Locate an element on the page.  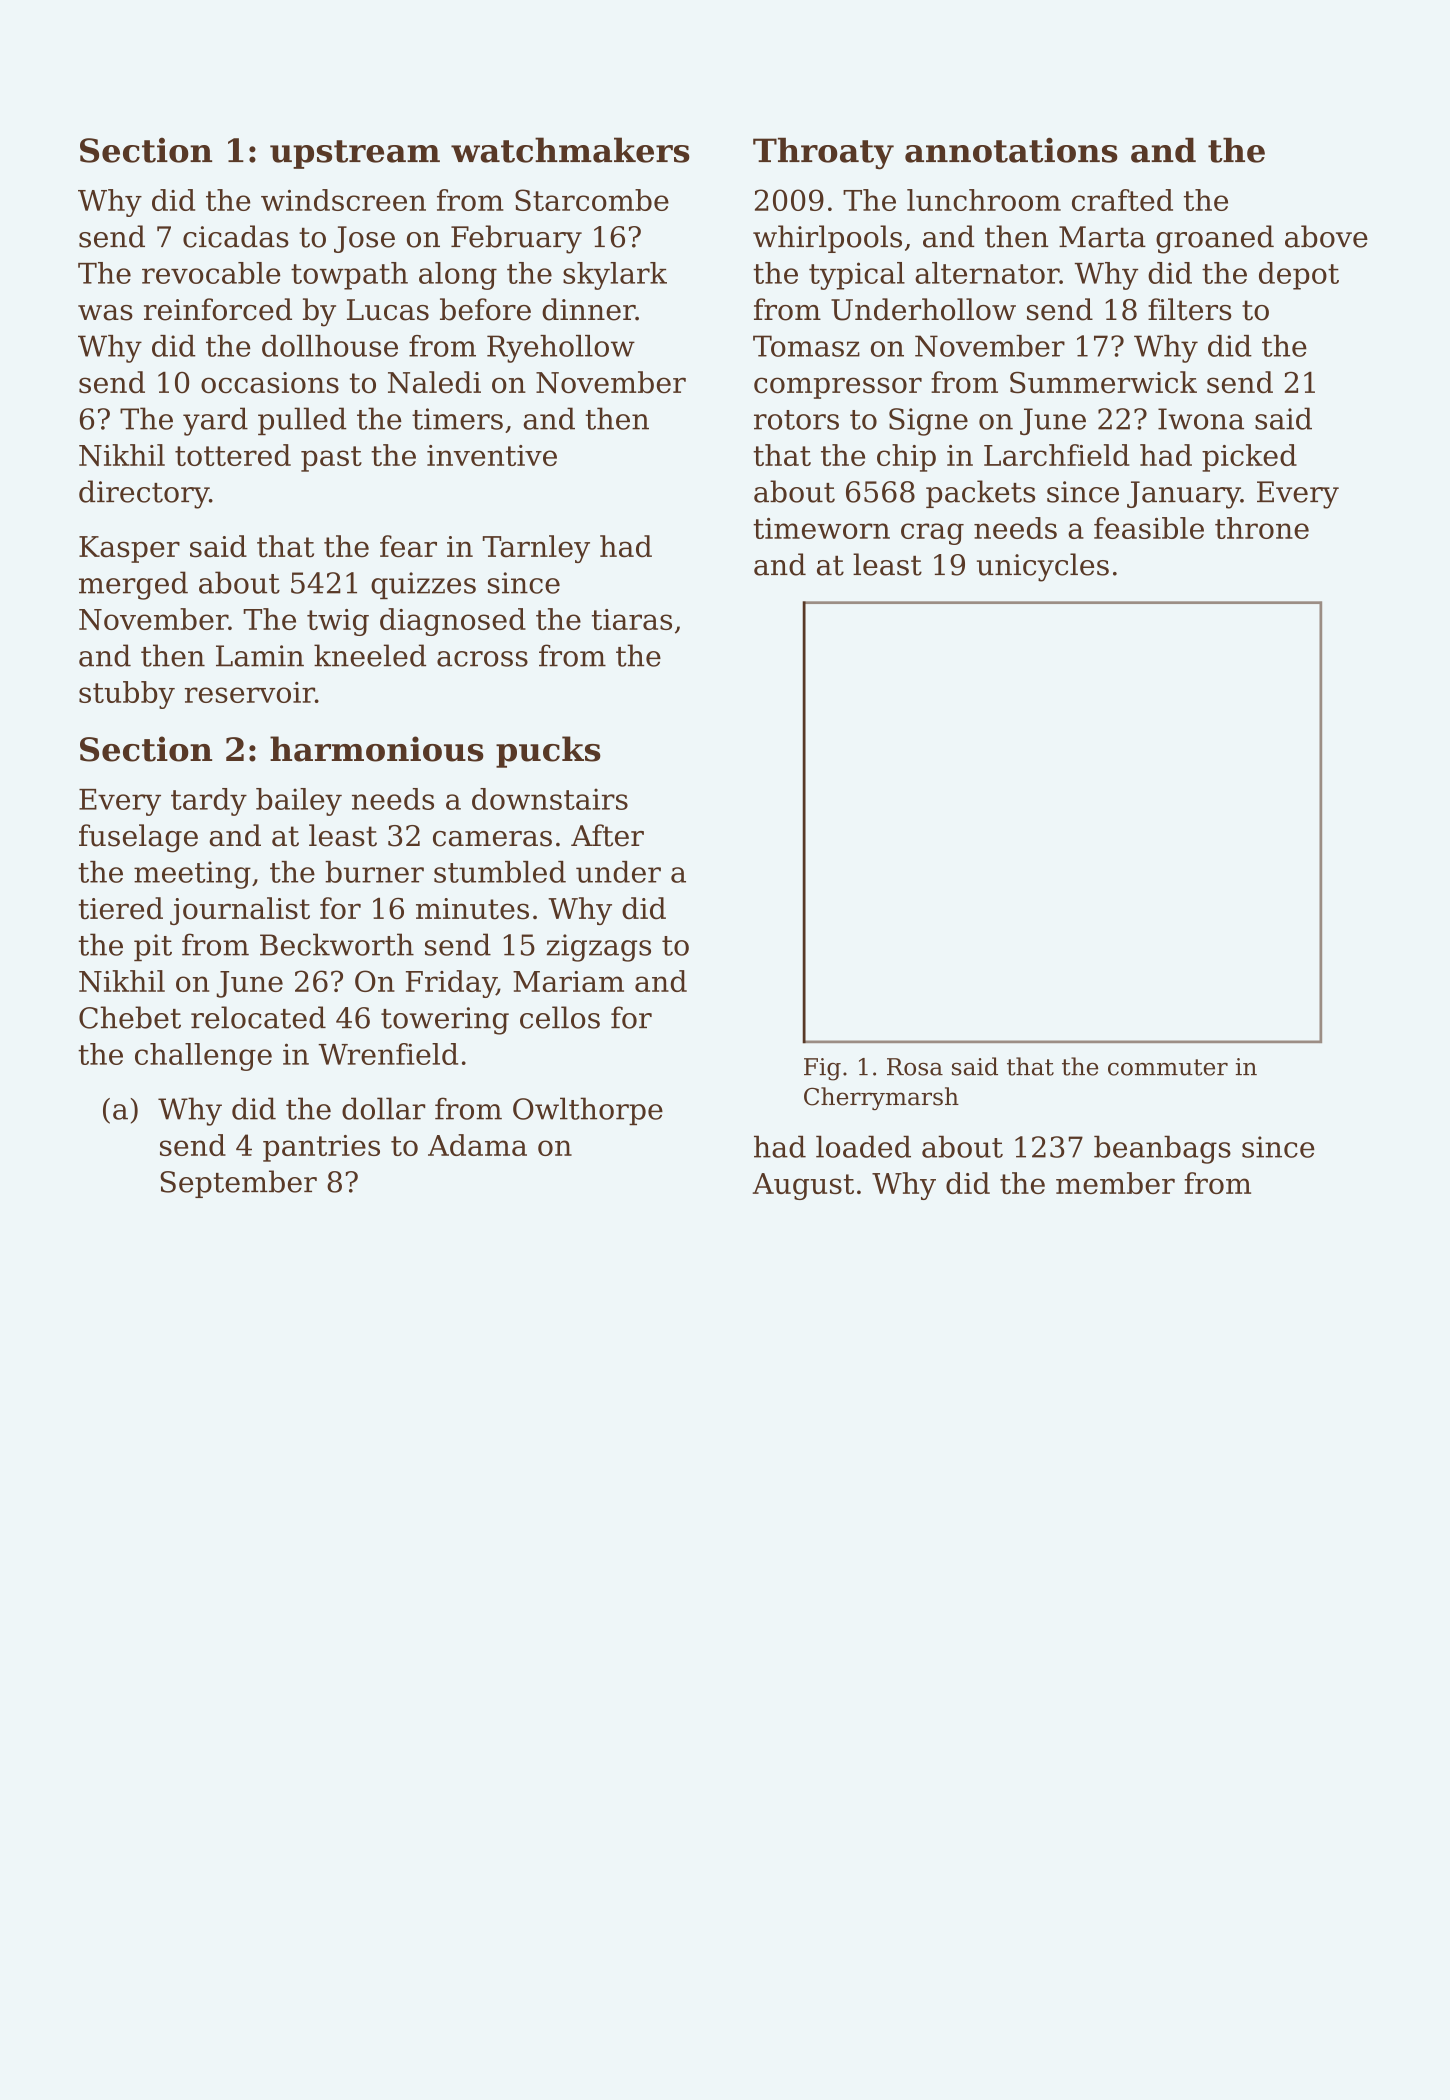
Iwona is located at coordinates (1201, 419).
